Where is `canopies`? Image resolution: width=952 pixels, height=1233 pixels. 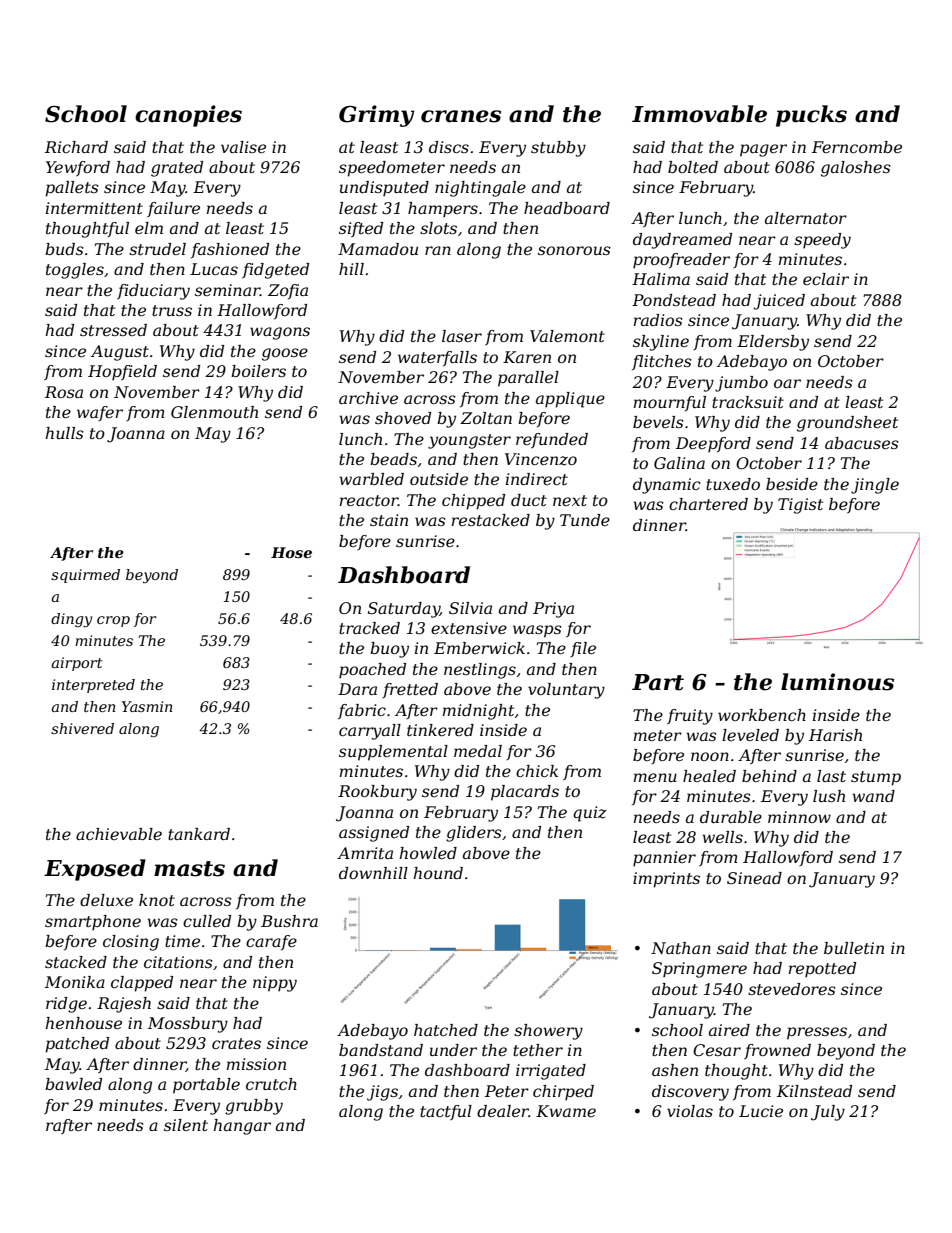
canopies is located at coordinates (188, 116).
